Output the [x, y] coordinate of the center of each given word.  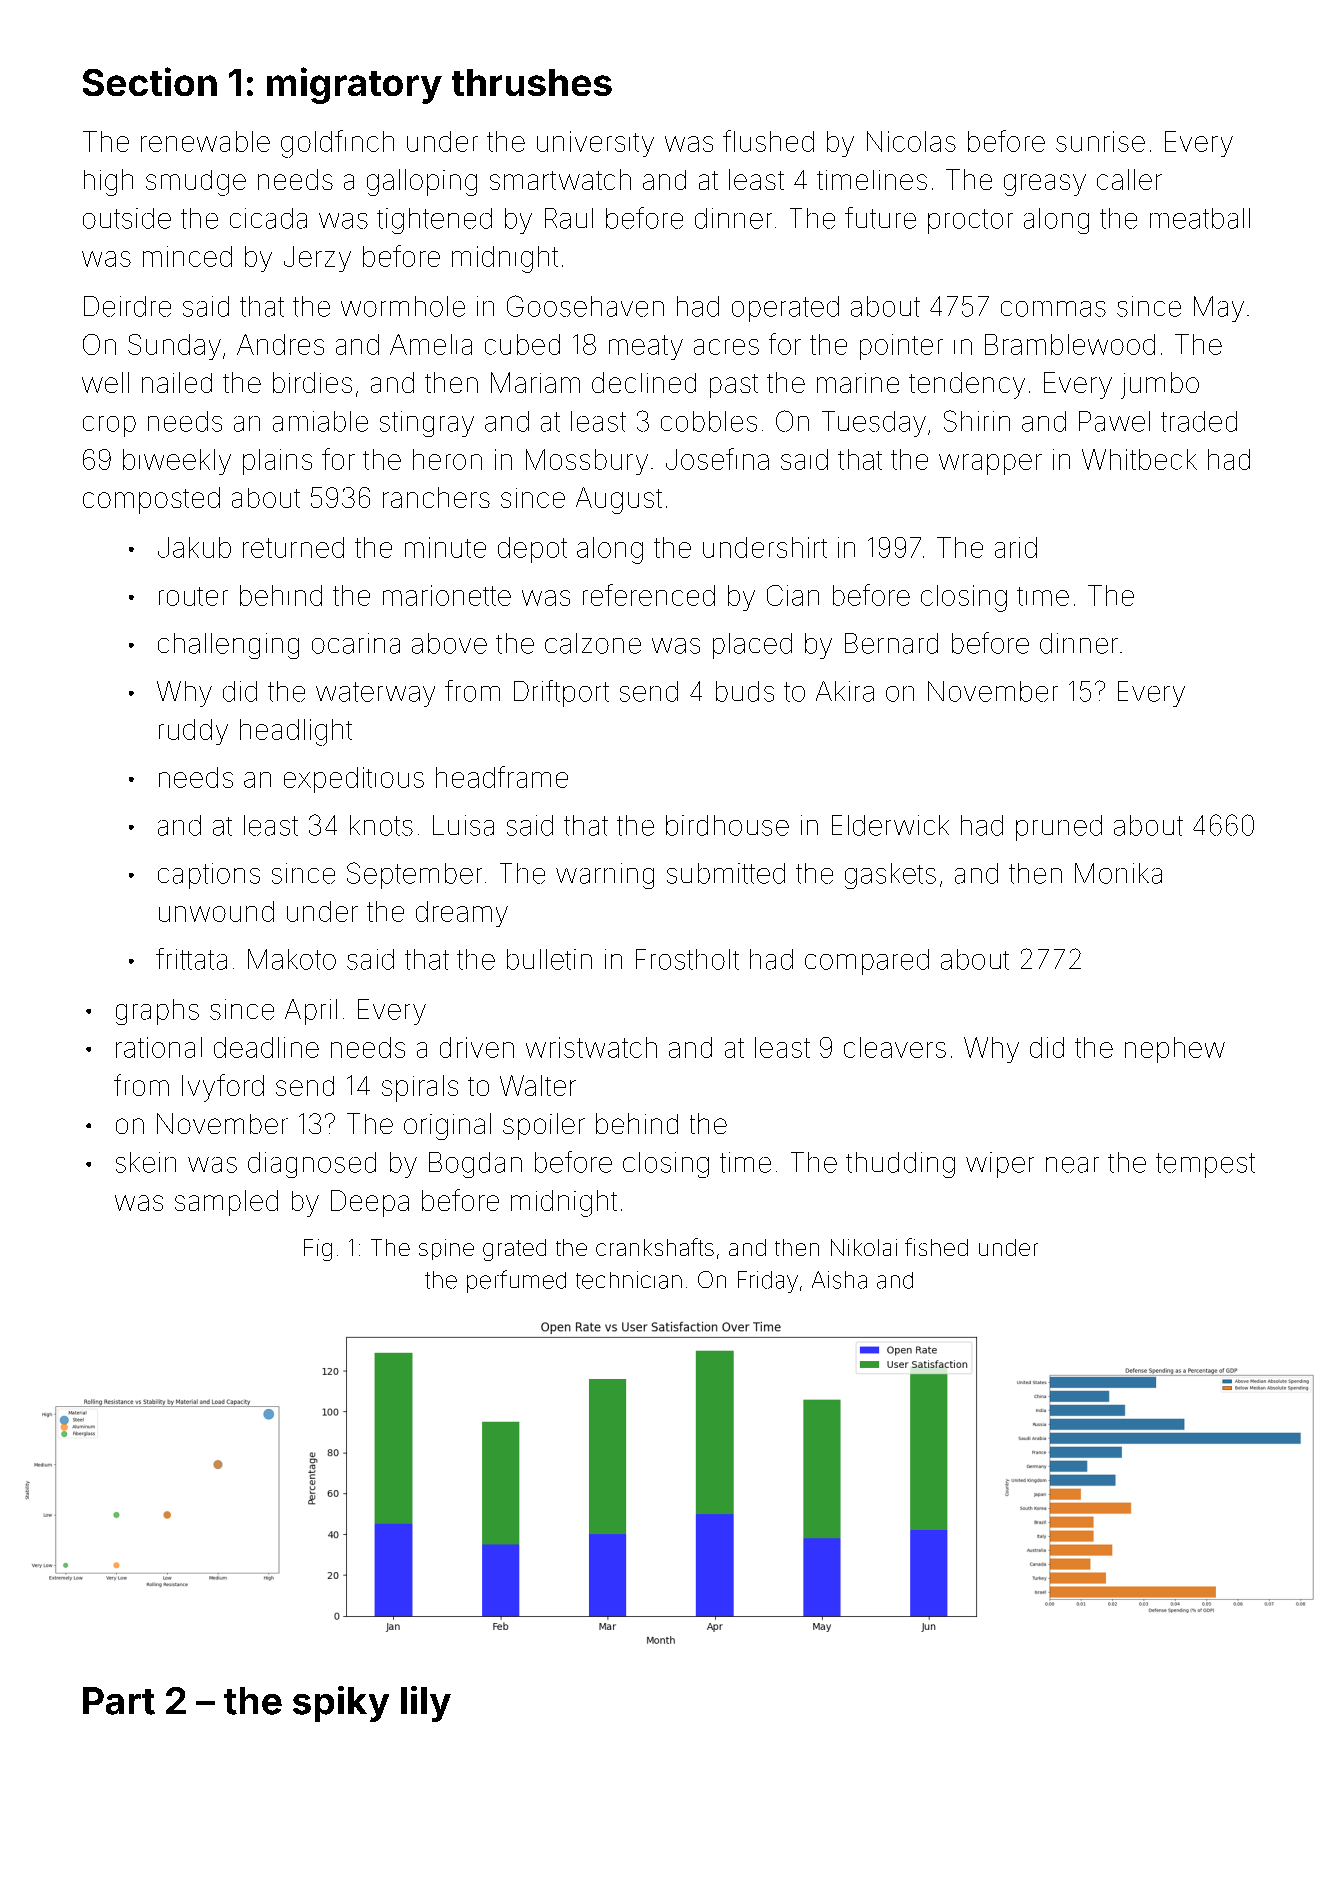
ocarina [356, 643]
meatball [1200, 218]
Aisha [839, 1280]
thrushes [532, 82]
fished [936, 1247]
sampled [226, 1203]
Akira [845, 691]
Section [150, 81]
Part [119, 1701]
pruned [1059, 828]
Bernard [891, 643]
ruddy [193, 732]
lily [426, 1704]
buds [745, 691]
